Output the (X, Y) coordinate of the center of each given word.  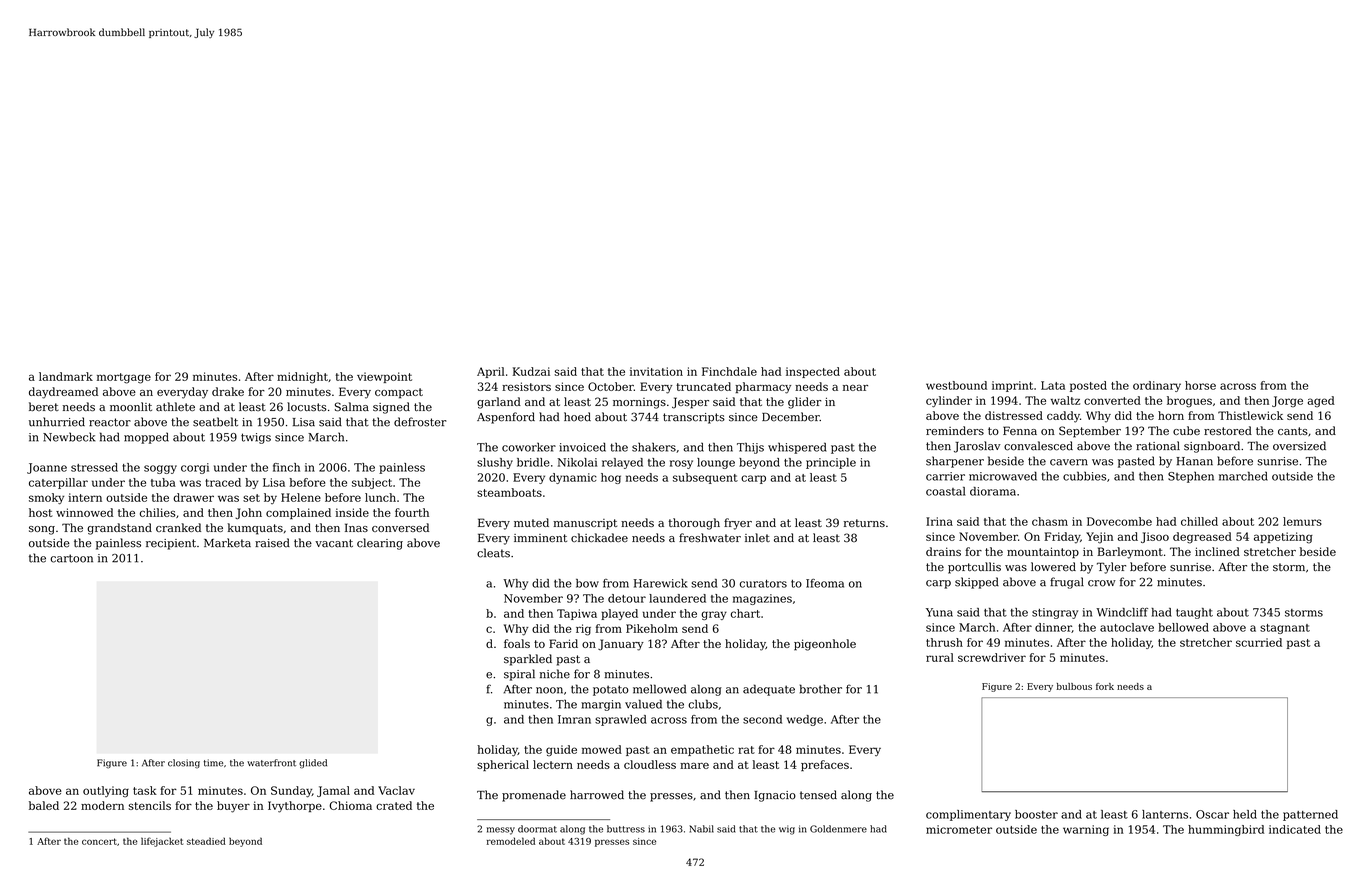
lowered (1053, 566)
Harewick (661, 583)
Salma (352, 407)
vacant (334, 543)
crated (394, 805)
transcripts (694, 418)
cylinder (949, 402)
